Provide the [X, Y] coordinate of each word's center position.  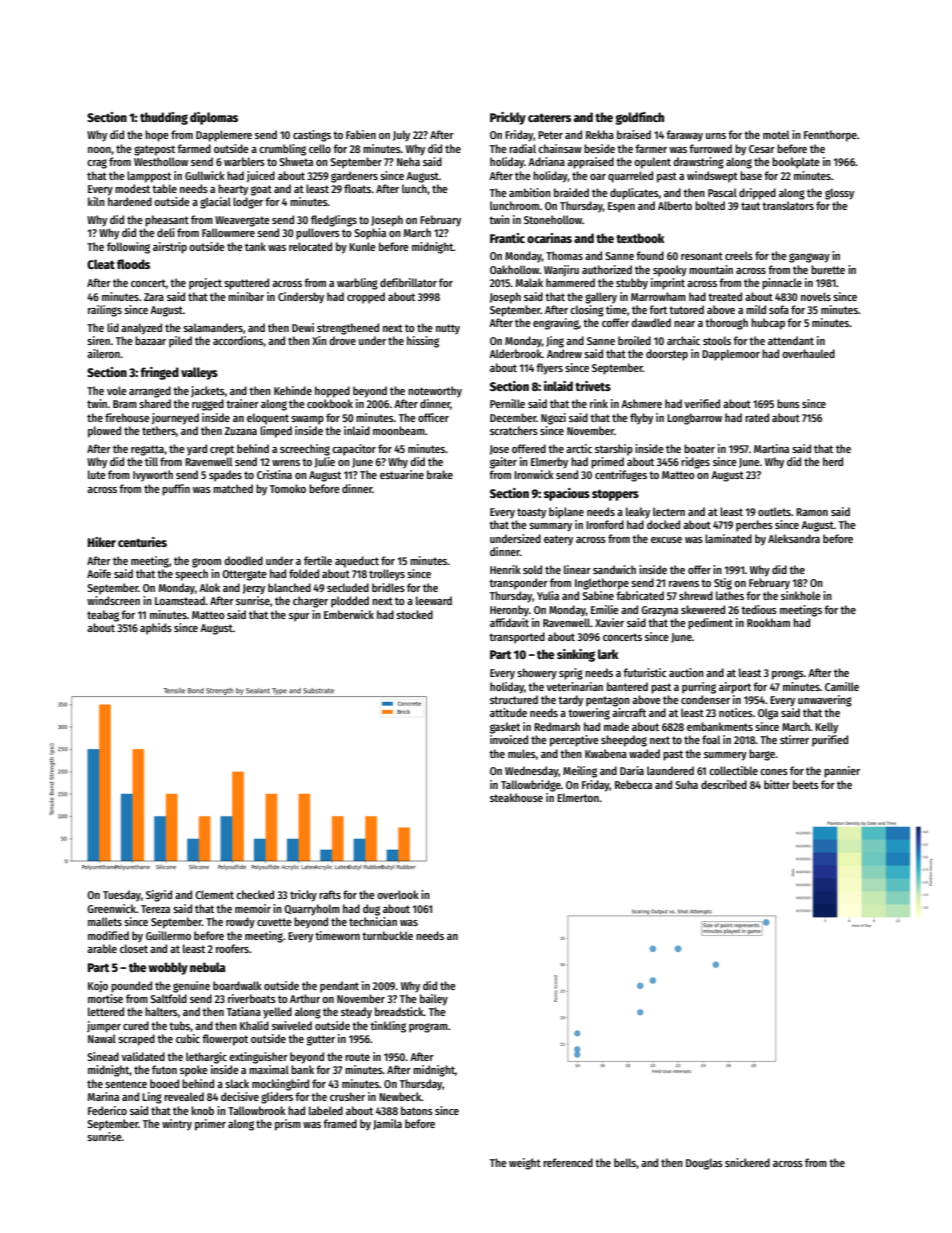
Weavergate [242, 221]
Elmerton [578, 797]
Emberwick [349, 614]
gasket [505, 728]
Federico [107, 1110]
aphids [156, 629]
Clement [214, 894]
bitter [777, 784]
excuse [666, 540]
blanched [289, 587]
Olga [768, 714]
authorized [607, 269]
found [650, 255]
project [205, 284]
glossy [839, 194]
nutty [448, 329]
